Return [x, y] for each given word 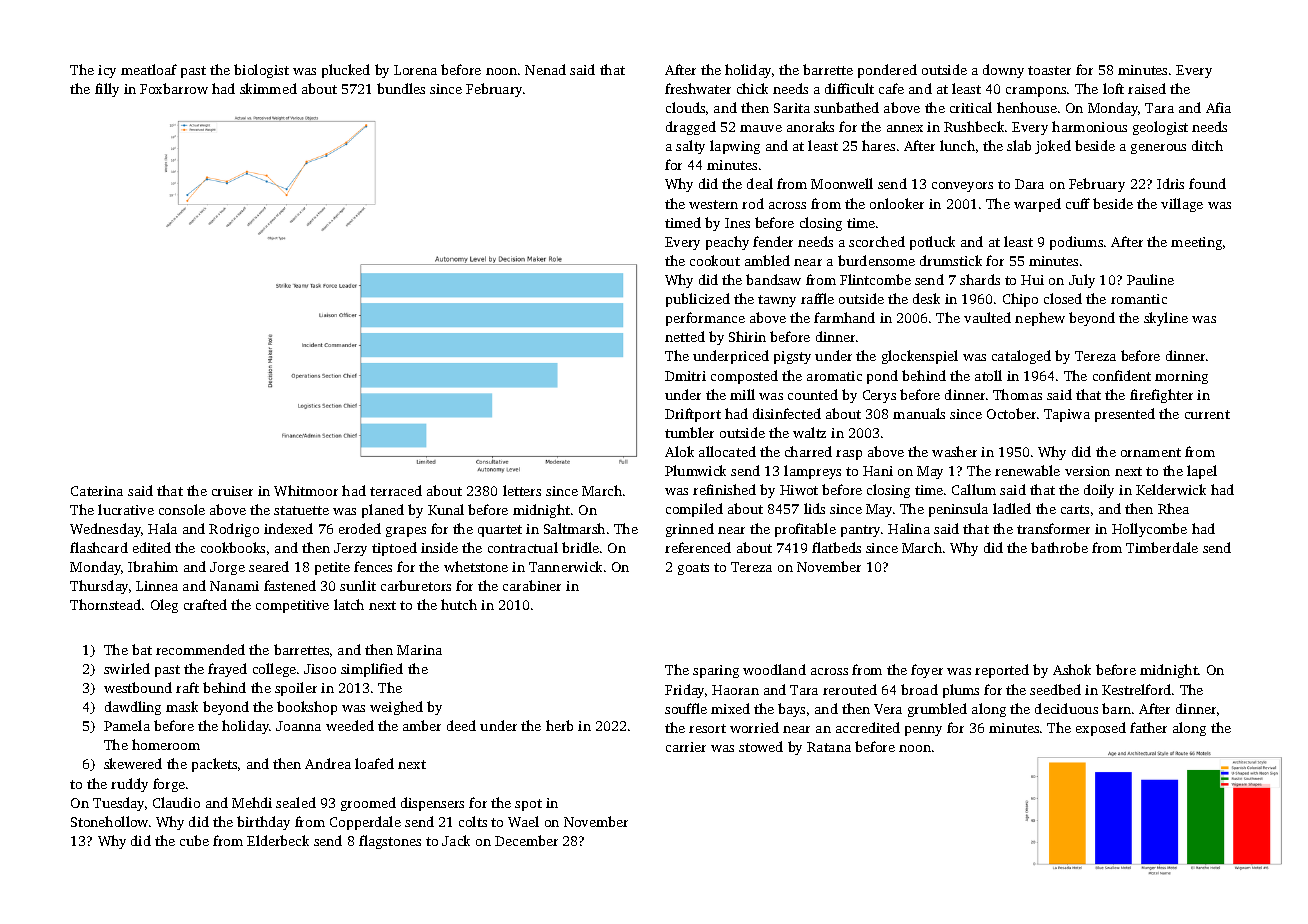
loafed [374, 763]
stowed [761, 746]
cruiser [232, 491]
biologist [261, 71]
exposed [1101, 729]
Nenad [545, 69]
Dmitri [685, 376]
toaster [1049, 70]
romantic [1139, 299]
